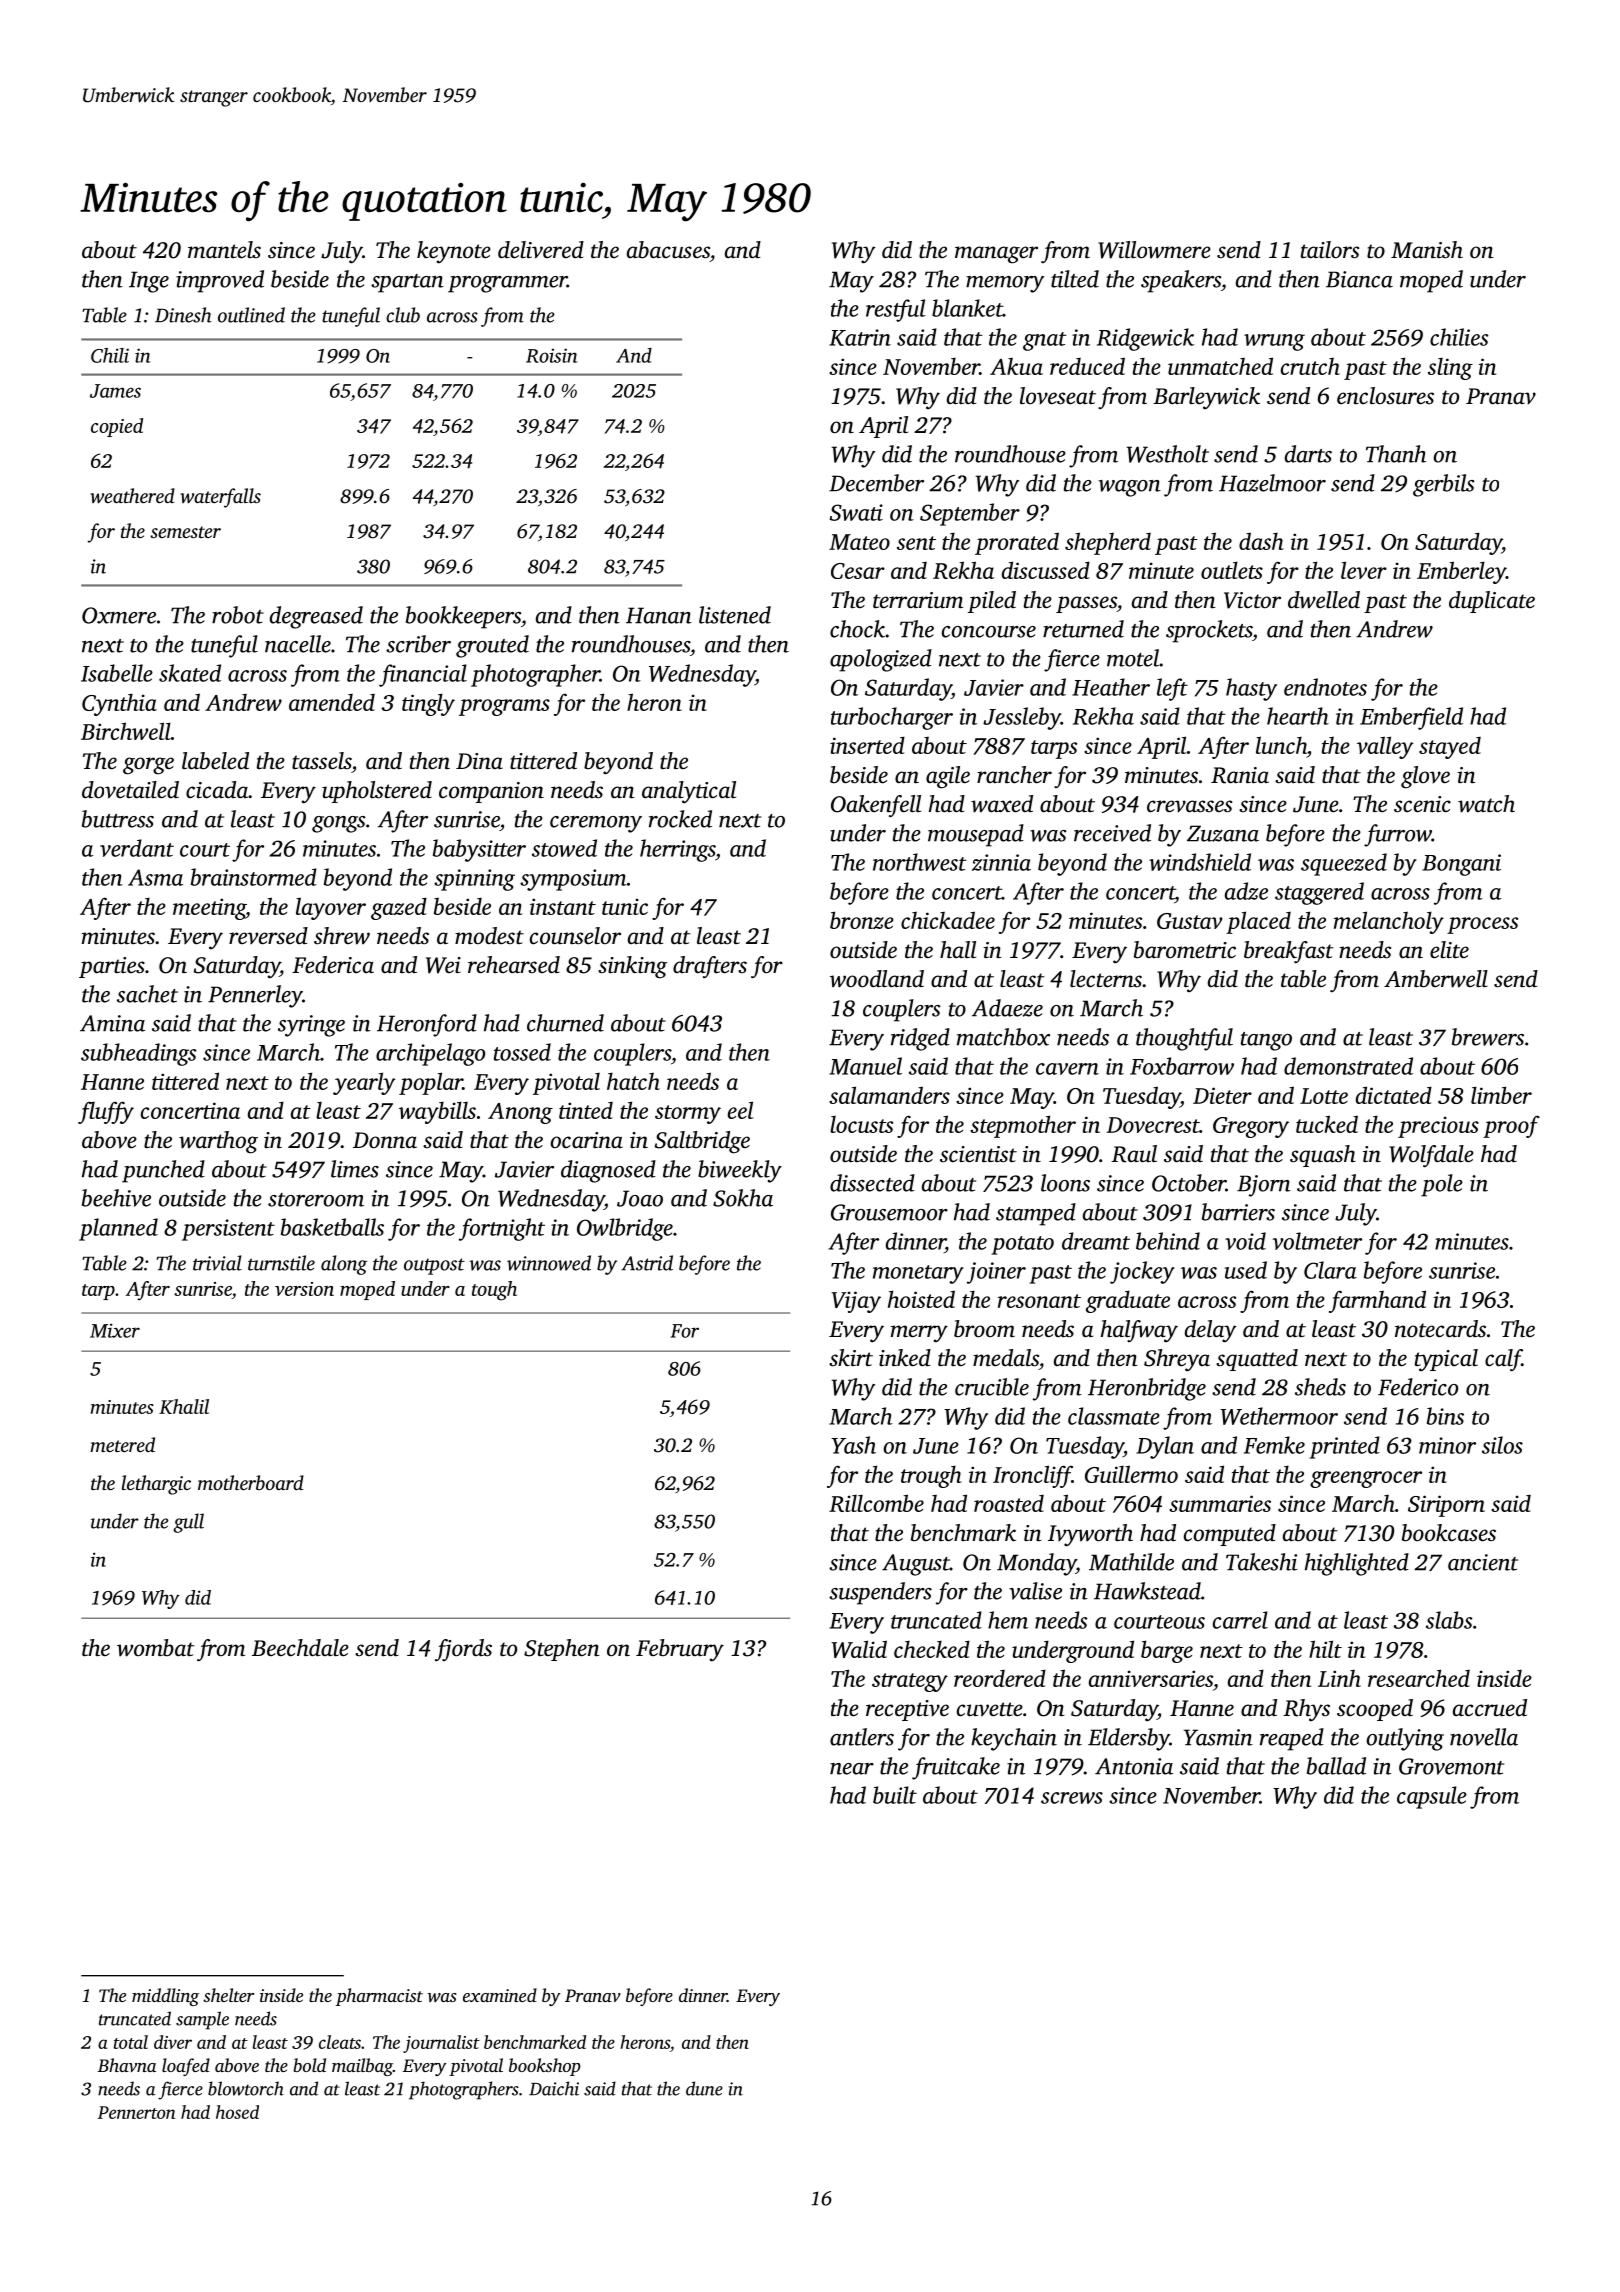 This document has height=2292, width=1620. I want to click on capsule, so click(1432, 1797).
